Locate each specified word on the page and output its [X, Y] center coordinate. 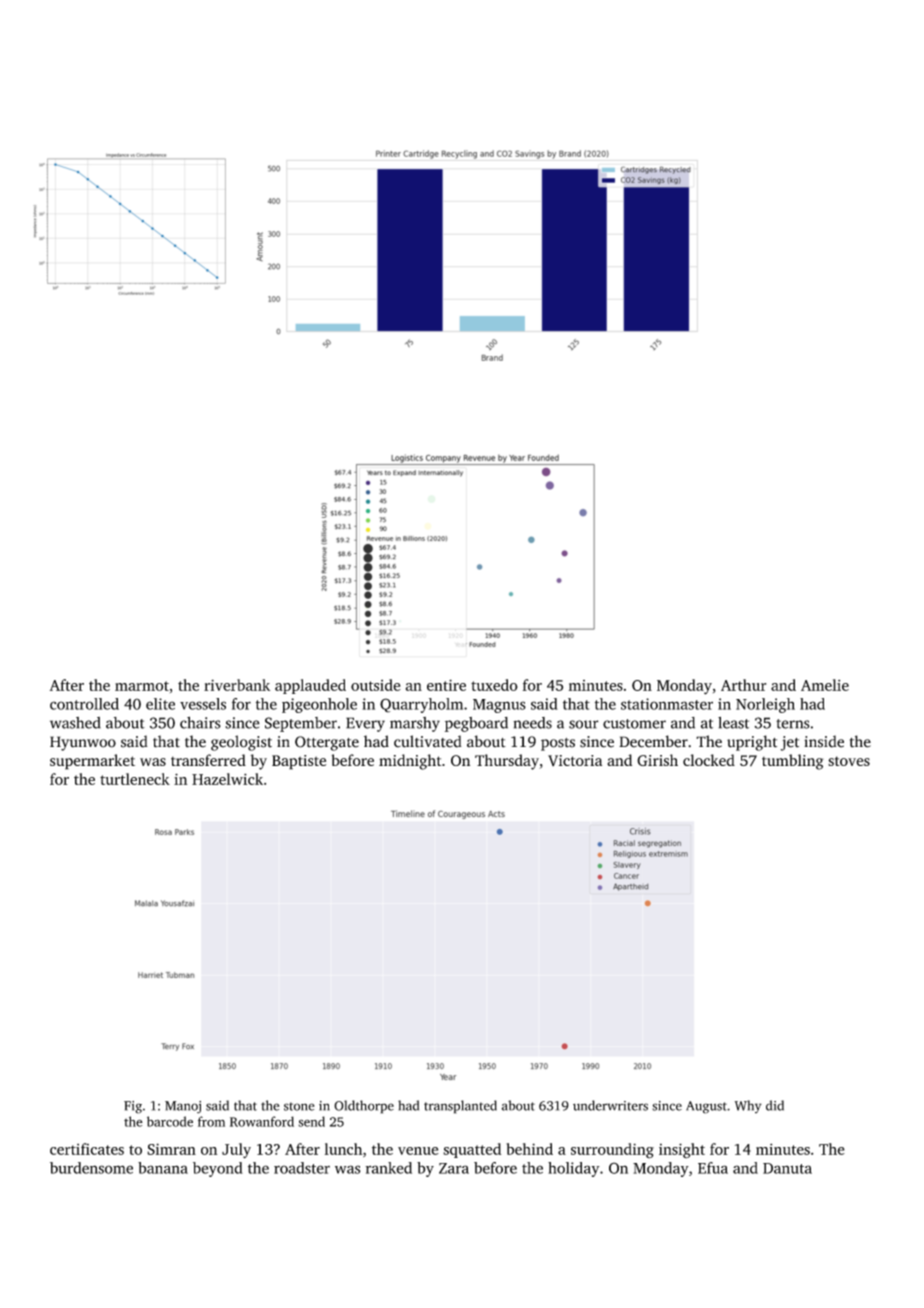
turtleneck [135, 779]
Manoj [183, 1107]
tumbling [793, 762]
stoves [849, 761]
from [211, 1121]
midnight [410, 762]
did [775, 1105]
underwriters [610, 1105]
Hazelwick [227, 779]
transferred [208, 760]
